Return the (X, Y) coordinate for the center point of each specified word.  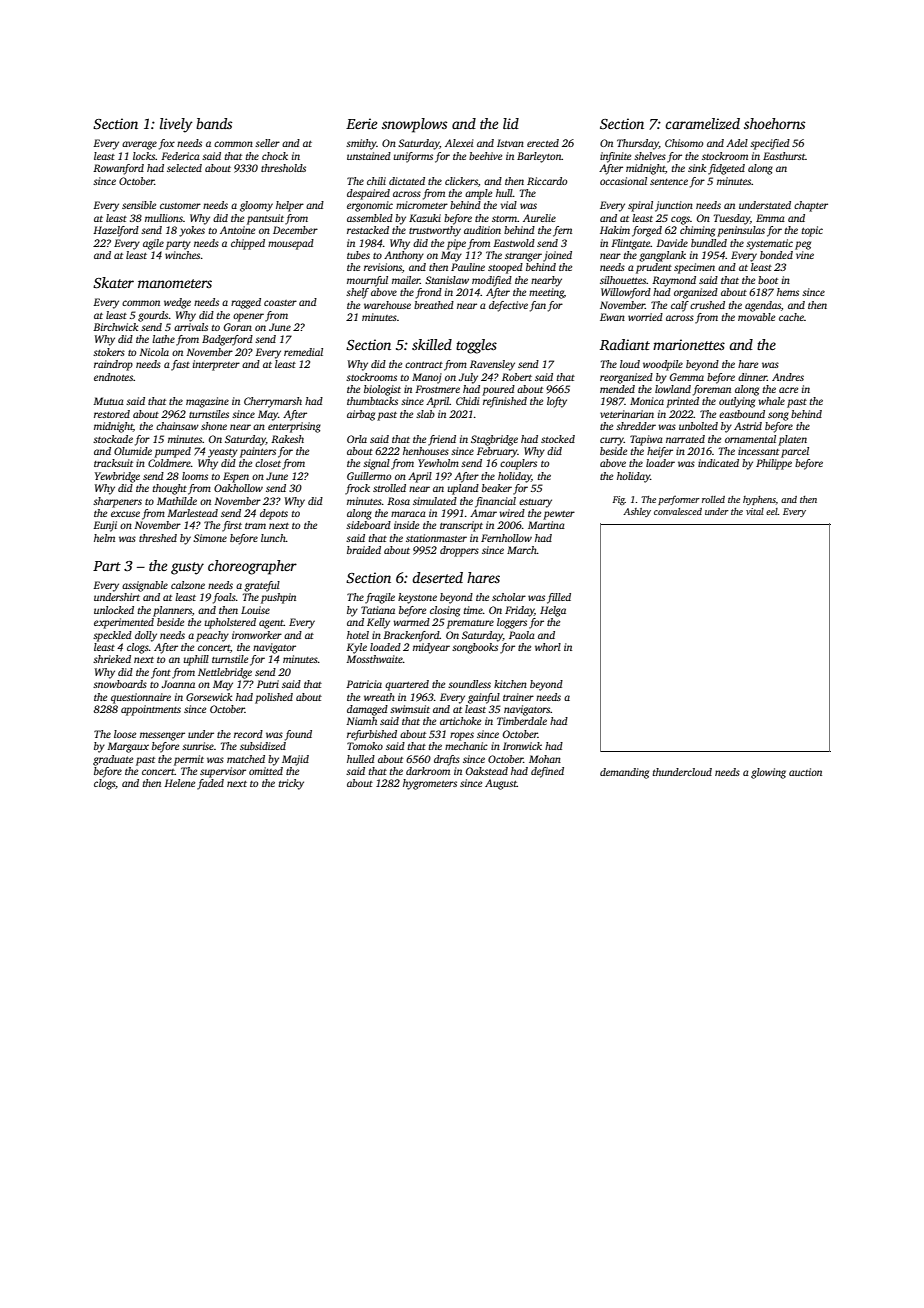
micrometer (422, 205)
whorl (548, 647)
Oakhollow (238, 488)
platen (792, 440)
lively (176, 125)
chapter (811, 206)
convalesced (678, 511)
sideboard (368, 525)
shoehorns (774, 123)
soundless (469, 684)
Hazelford (116, 231)
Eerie (361, 123)
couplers (518, 464)
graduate (113, 760)
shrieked (112, 659)
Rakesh (287, 439)
